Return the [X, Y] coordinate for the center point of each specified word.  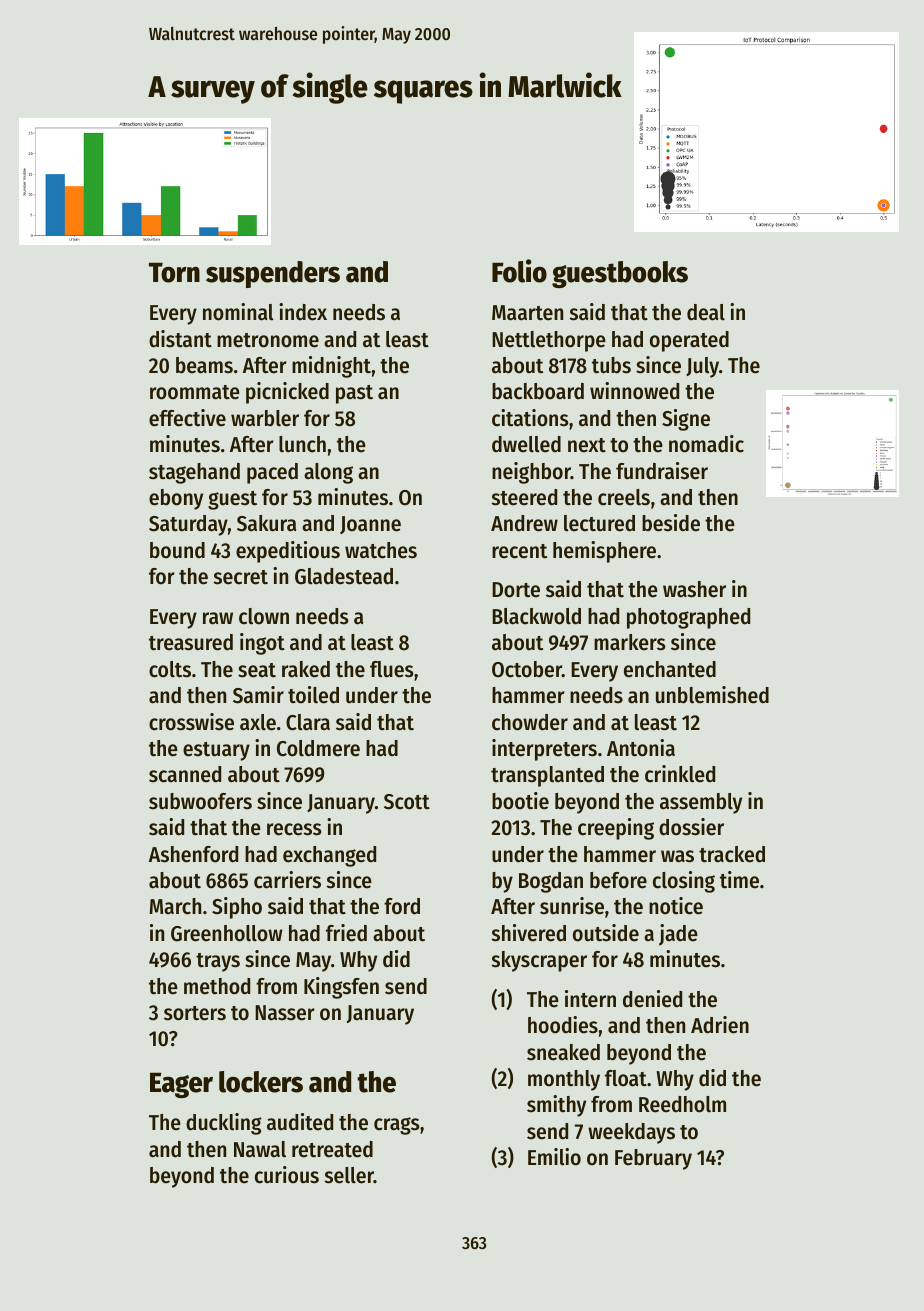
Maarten [527, 313]
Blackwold [536, 616]
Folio [519, 271]
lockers [261, 1082]
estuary [216, 751]
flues [392, 669]
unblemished [712, 695]
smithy [556, 1106]
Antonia [641, 748]
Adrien [720, 1025]
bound [177, 550]
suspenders [273, 274]
